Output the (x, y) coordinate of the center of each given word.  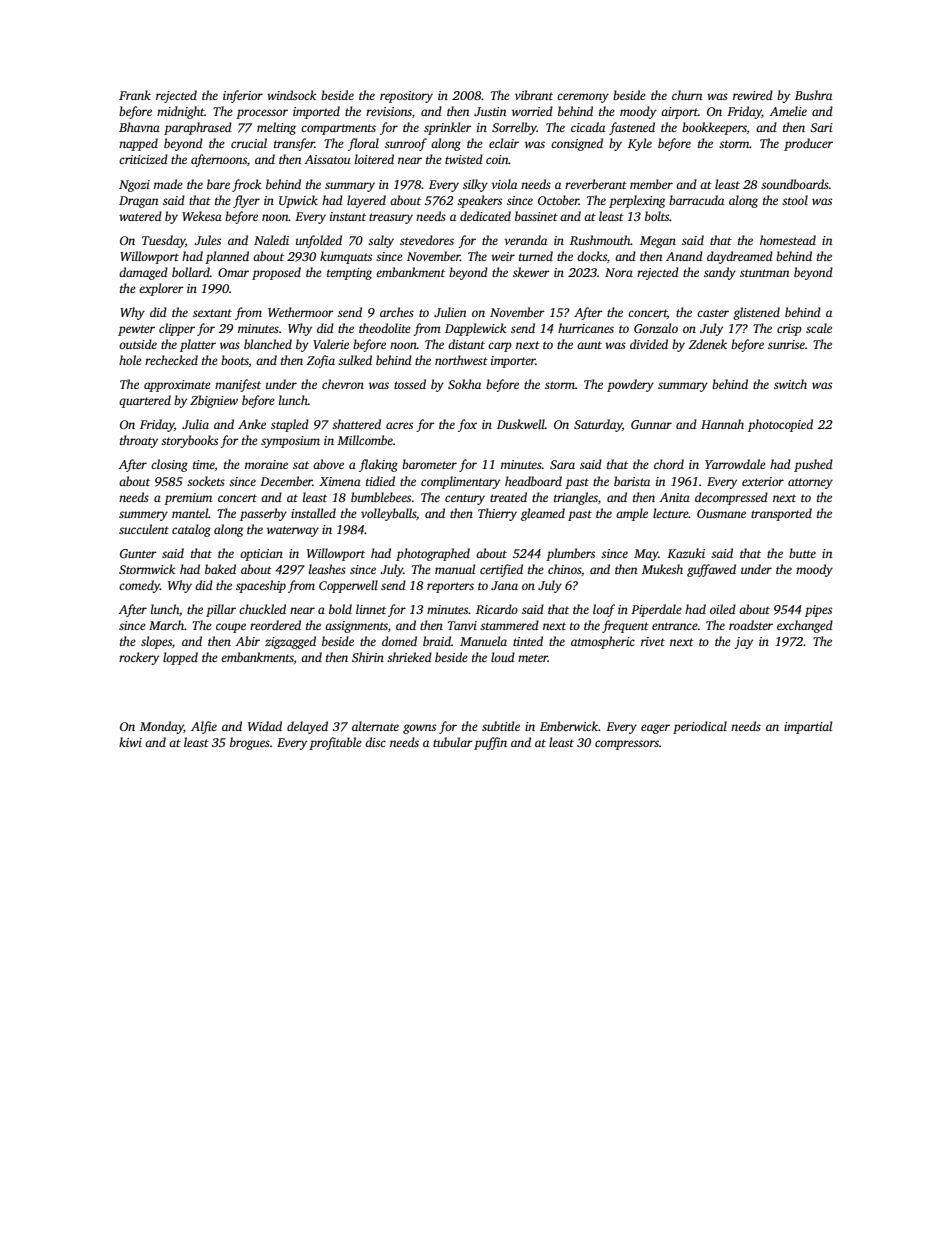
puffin (490, 743)
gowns (419, 729)
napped (138, 144)
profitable (335, 743)
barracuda (696, 200)
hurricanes (586, 328)
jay (743, 643)
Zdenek (708, 344)
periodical (700, 727)
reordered (275, 625)
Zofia (321, 361)
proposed (276, 273)
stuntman (764, 273)
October (558, 200)
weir (503, 256)
